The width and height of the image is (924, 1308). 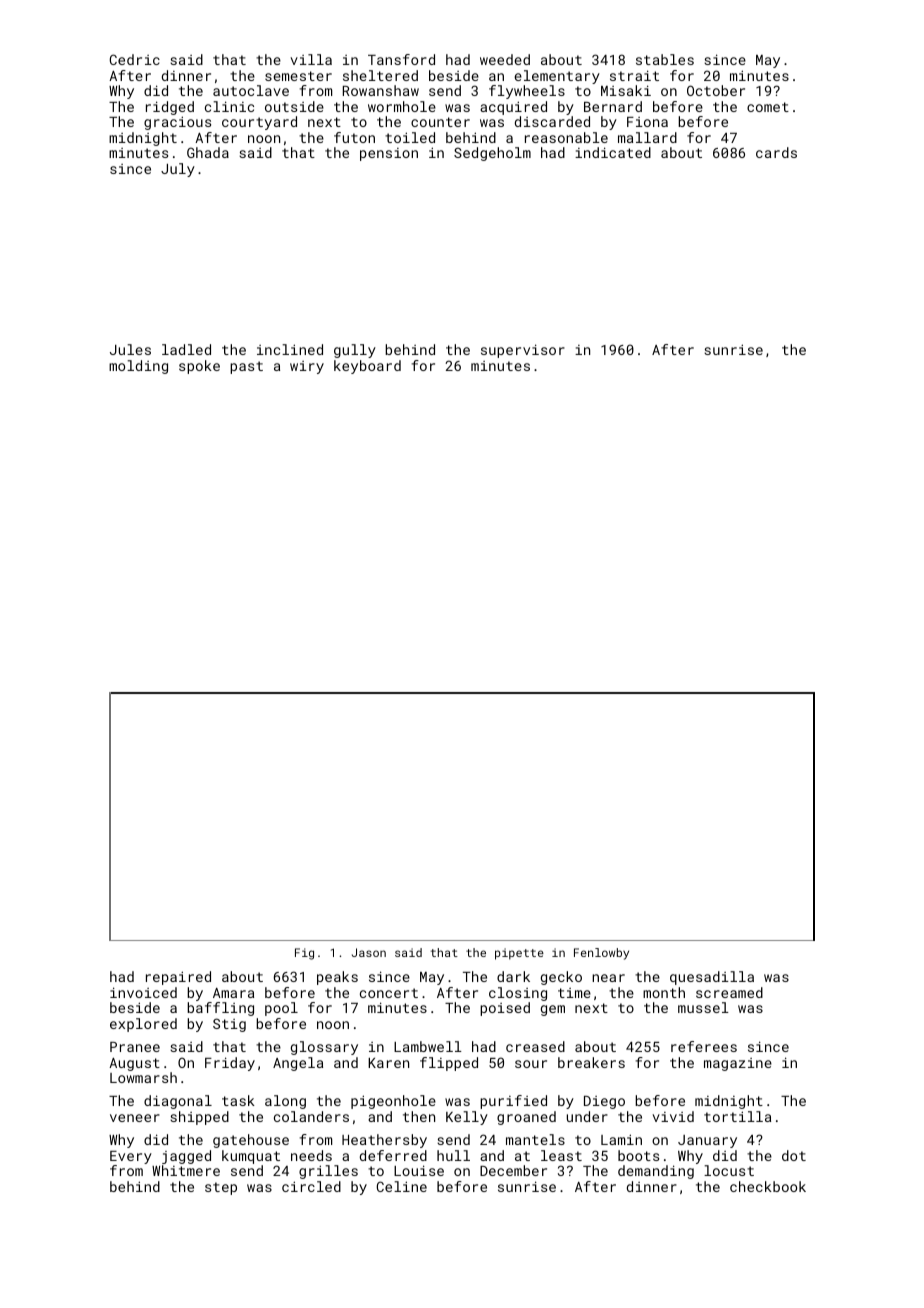 I want to click on molding, so click(x=138, y=367).
